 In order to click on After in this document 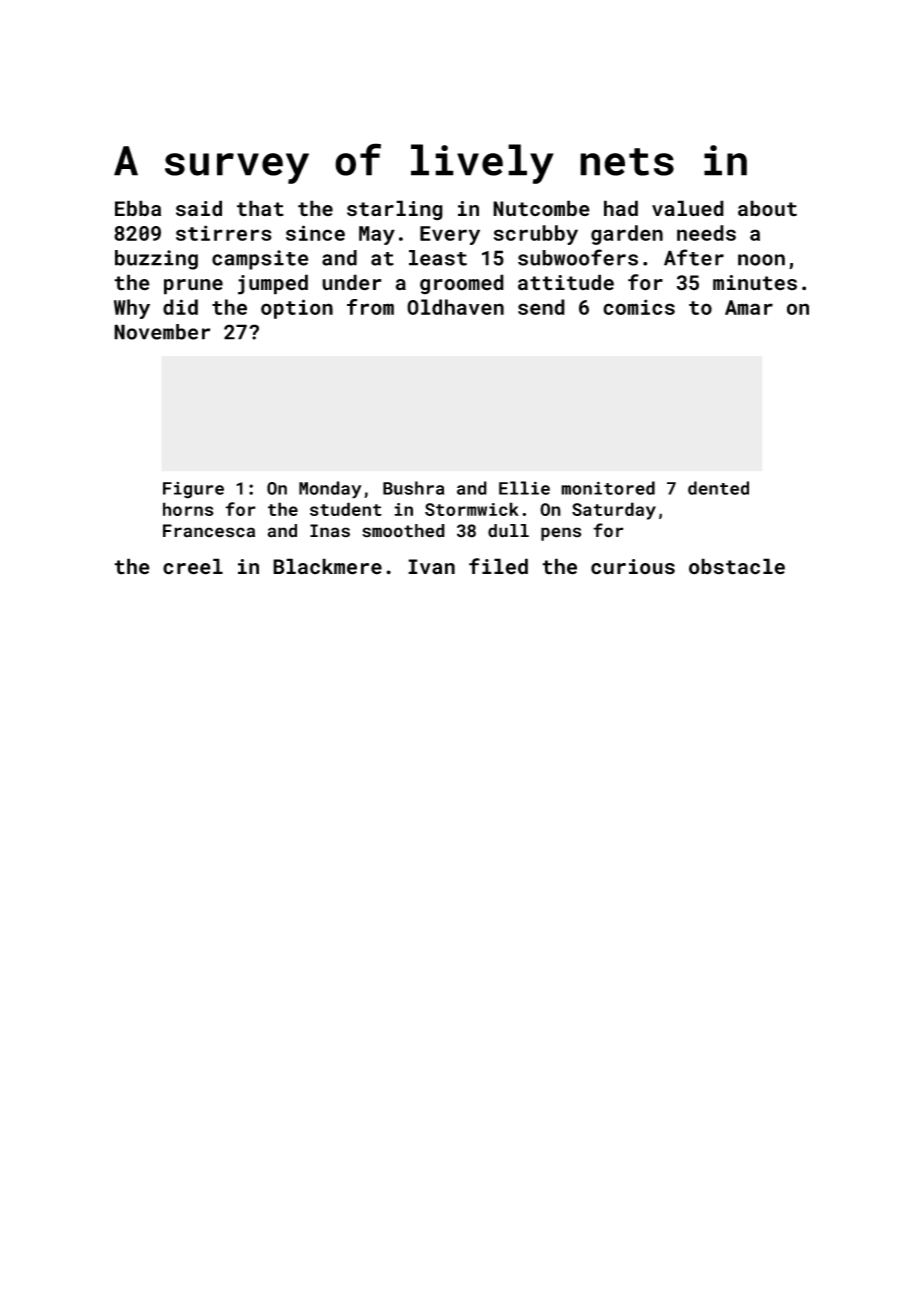, I will do `click(694, 257)`.
